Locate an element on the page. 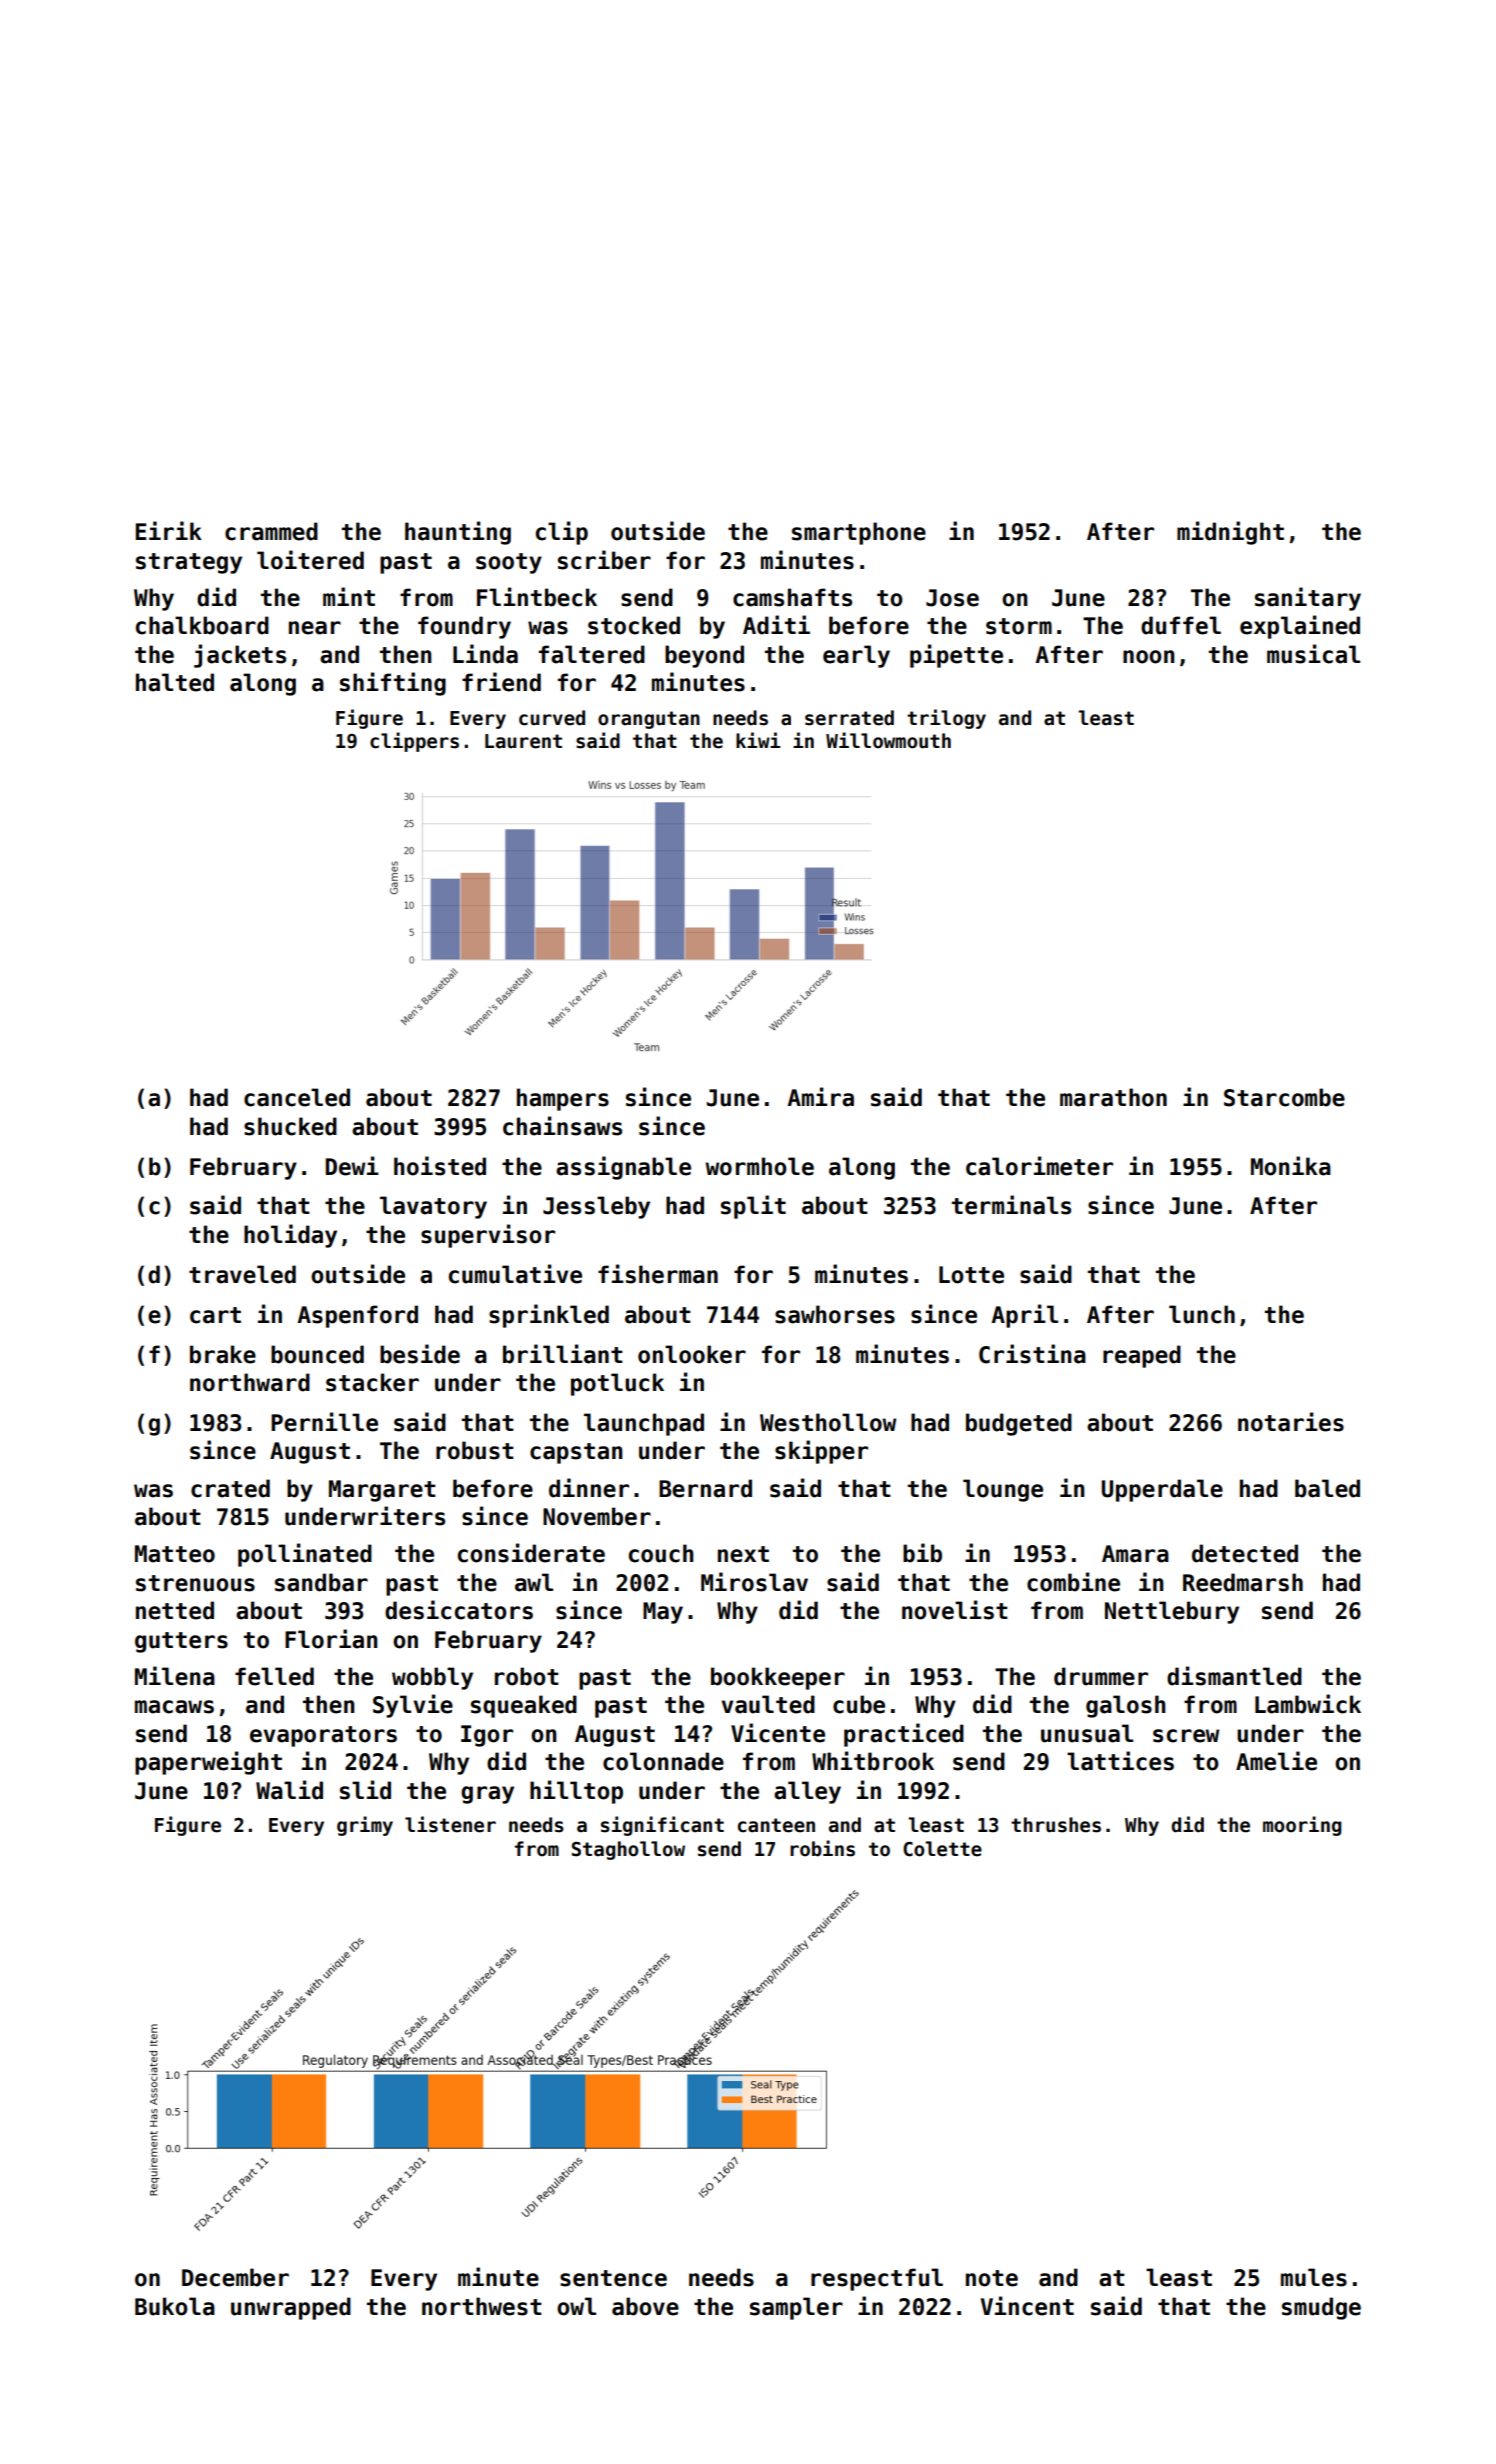 The image size is (1496, 2464). traveled is located at coordinates (242, 1274).
